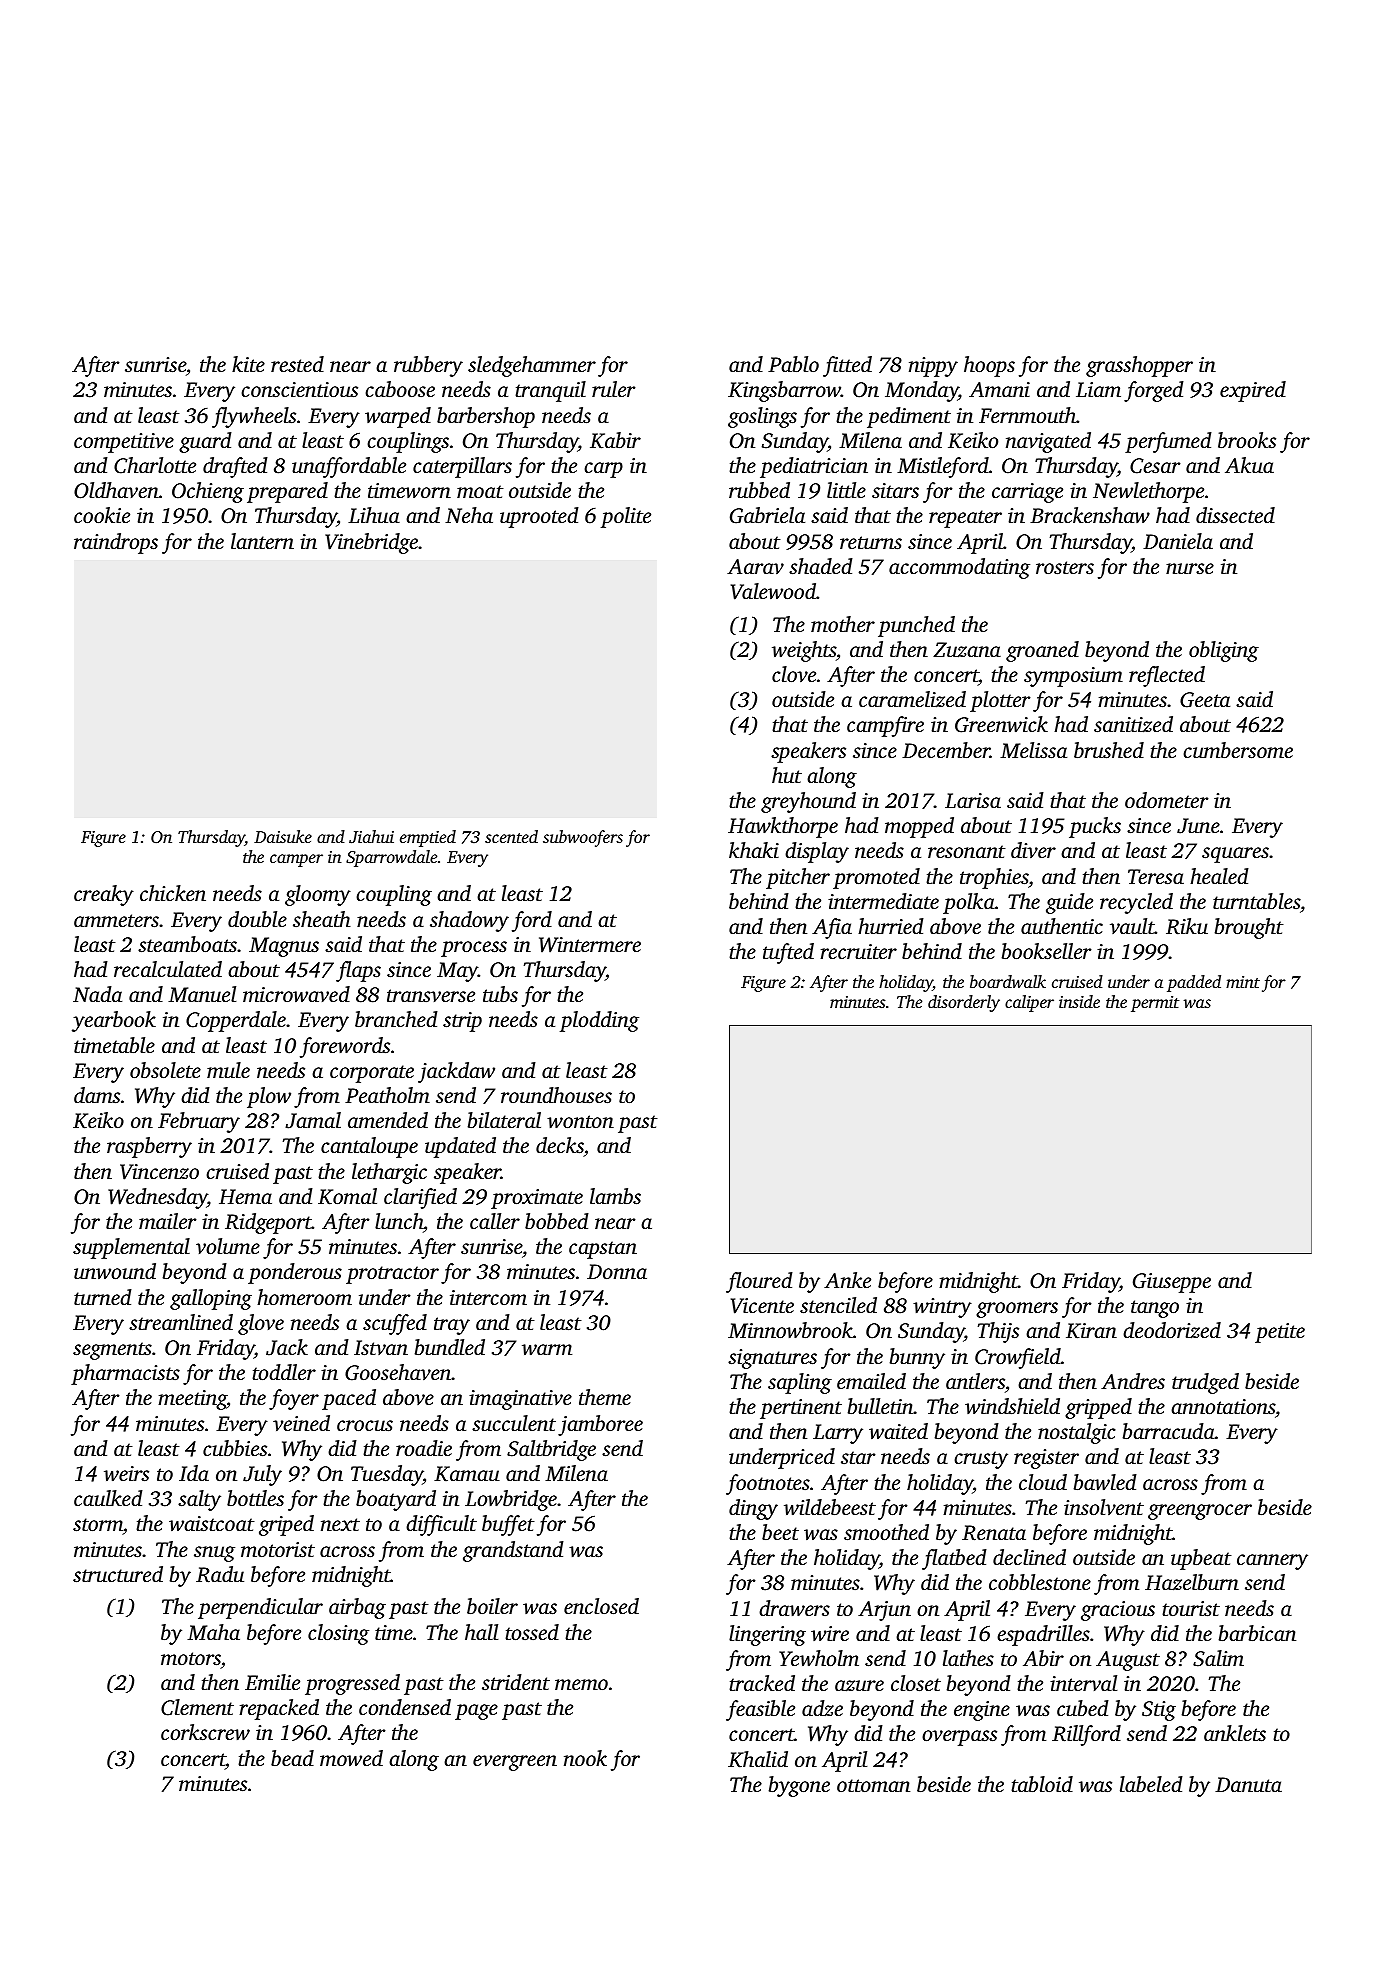 This page has height=1969, width=1386. I want to click on corkscrew, so click(205, 1732).
